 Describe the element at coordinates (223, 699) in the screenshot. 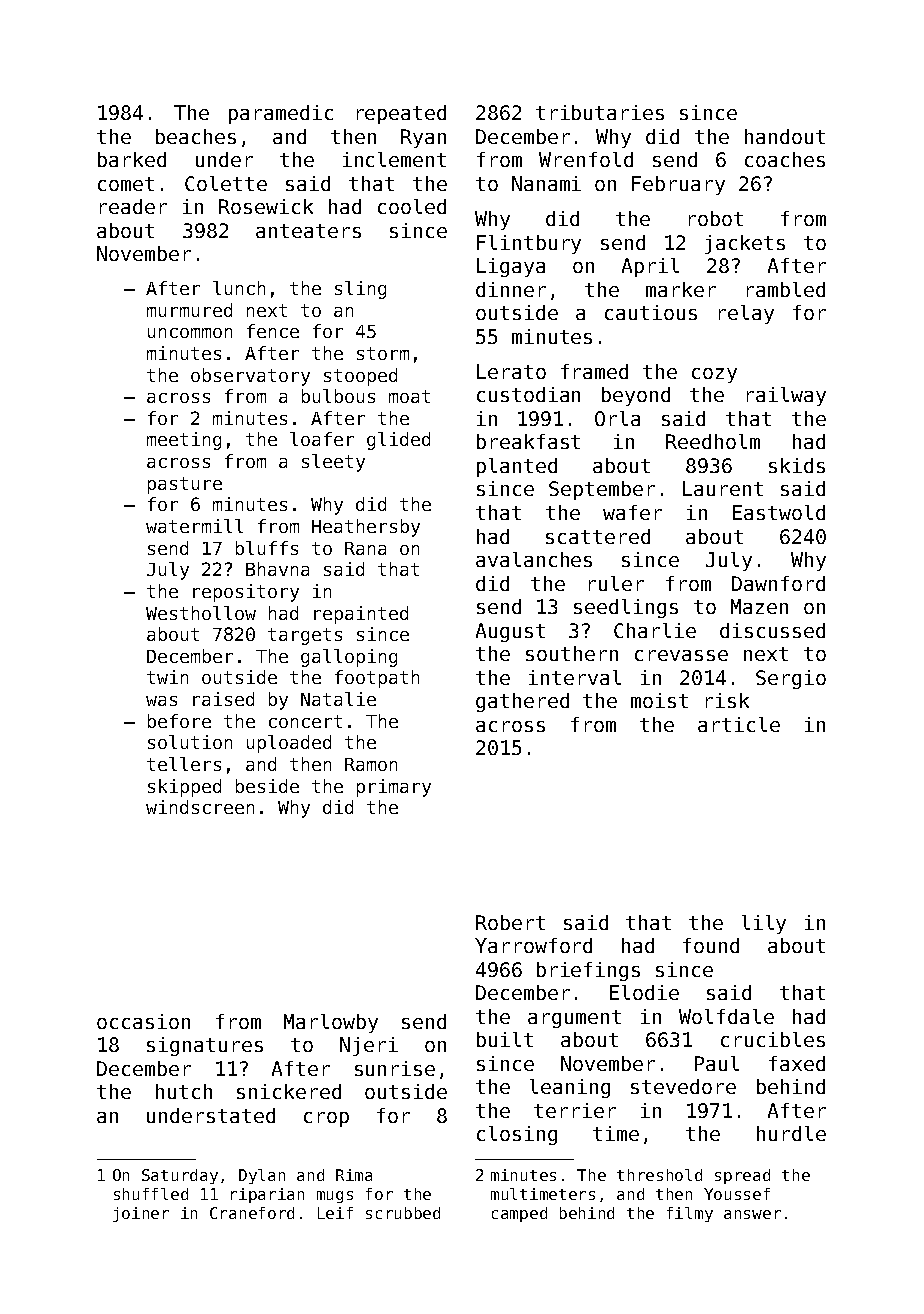

I see `raised` at that location.
